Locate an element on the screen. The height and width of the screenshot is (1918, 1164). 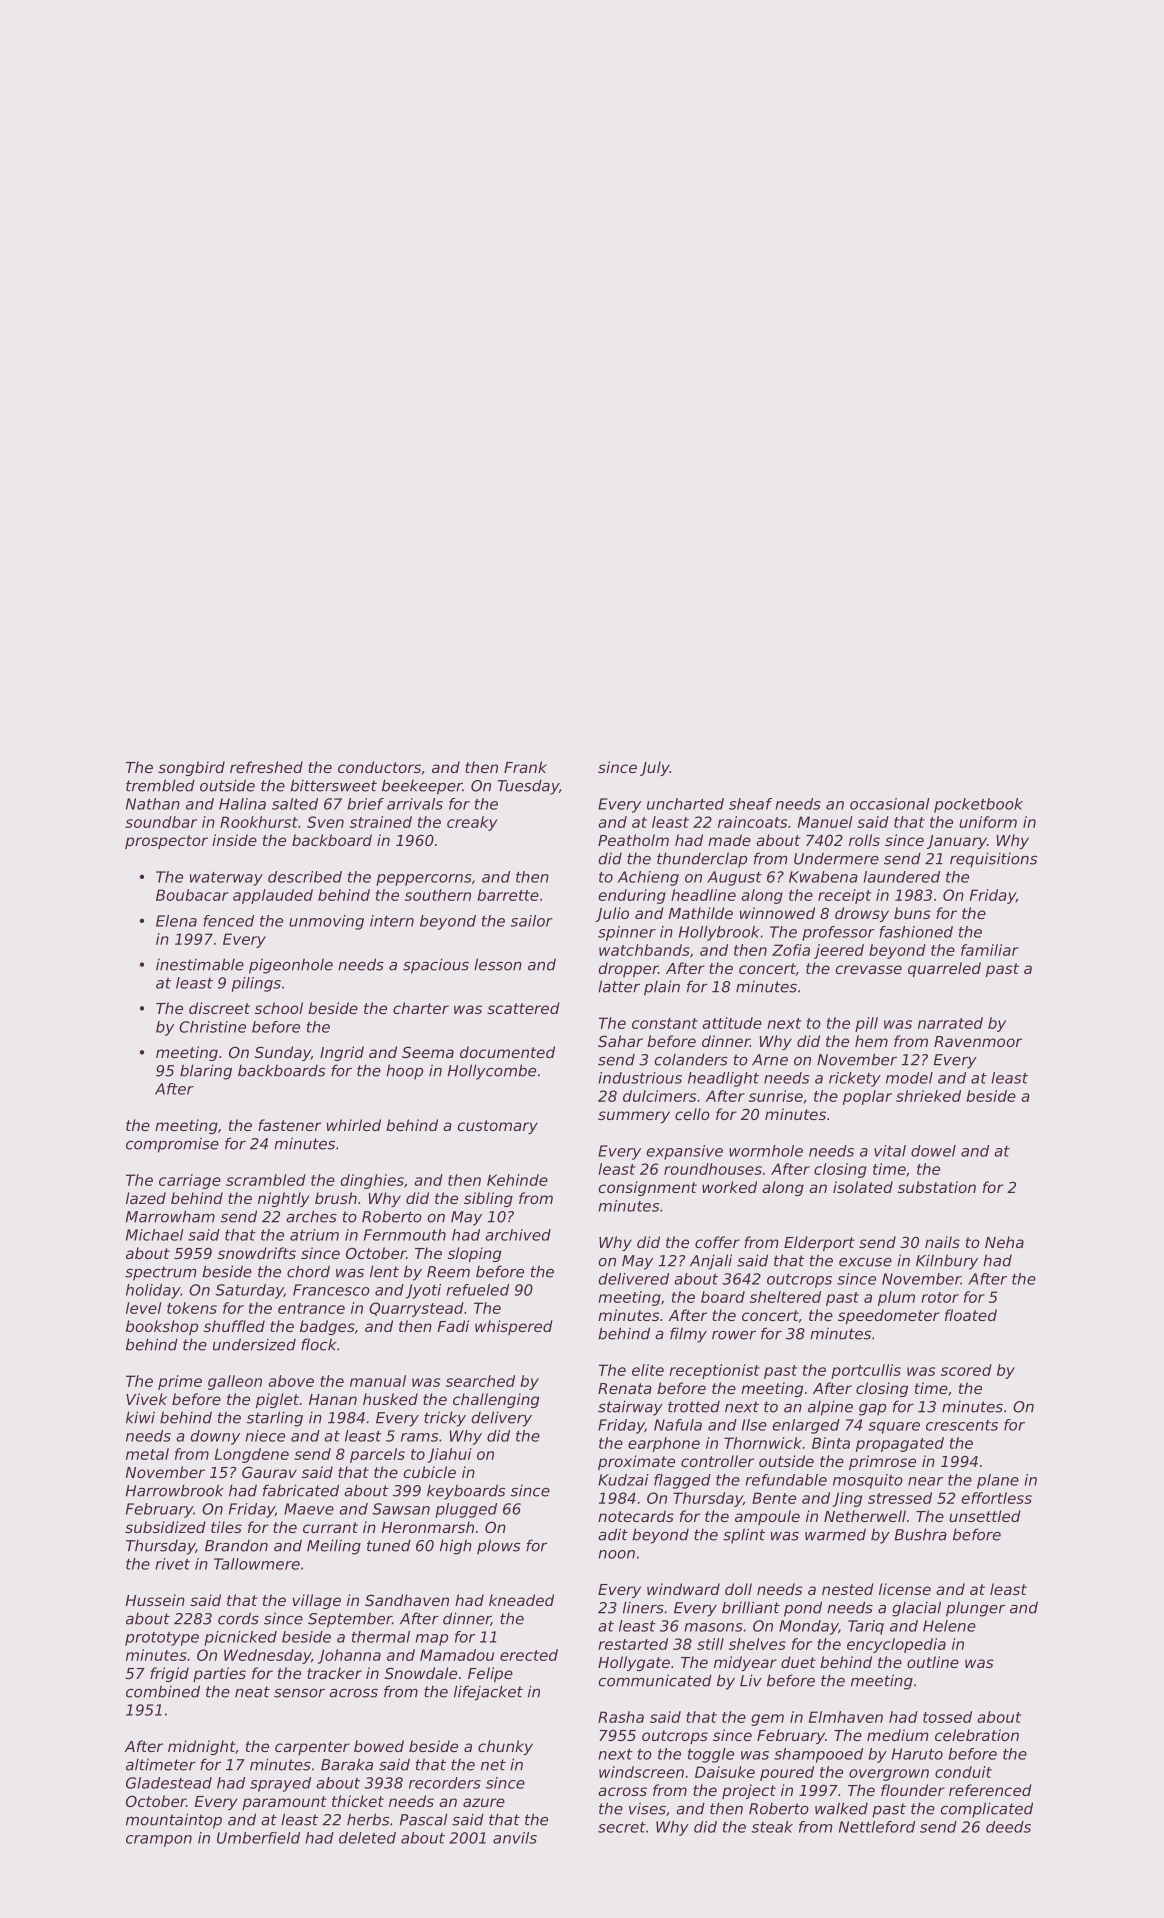
windscreen is located at coordinates (641, 1772).
